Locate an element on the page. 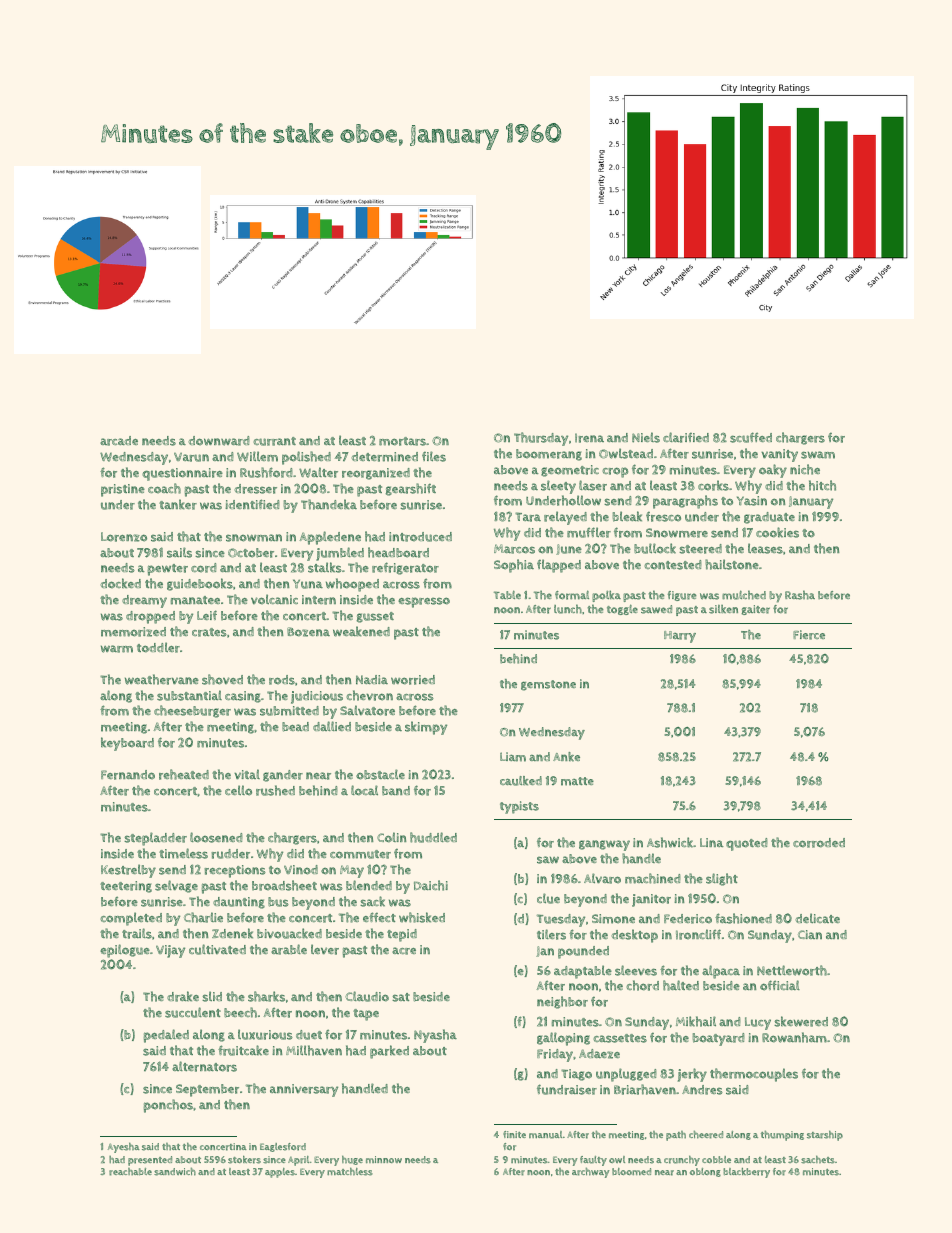 This image has width=952, height=1233. Liam is located at coordinates (513, 757).
